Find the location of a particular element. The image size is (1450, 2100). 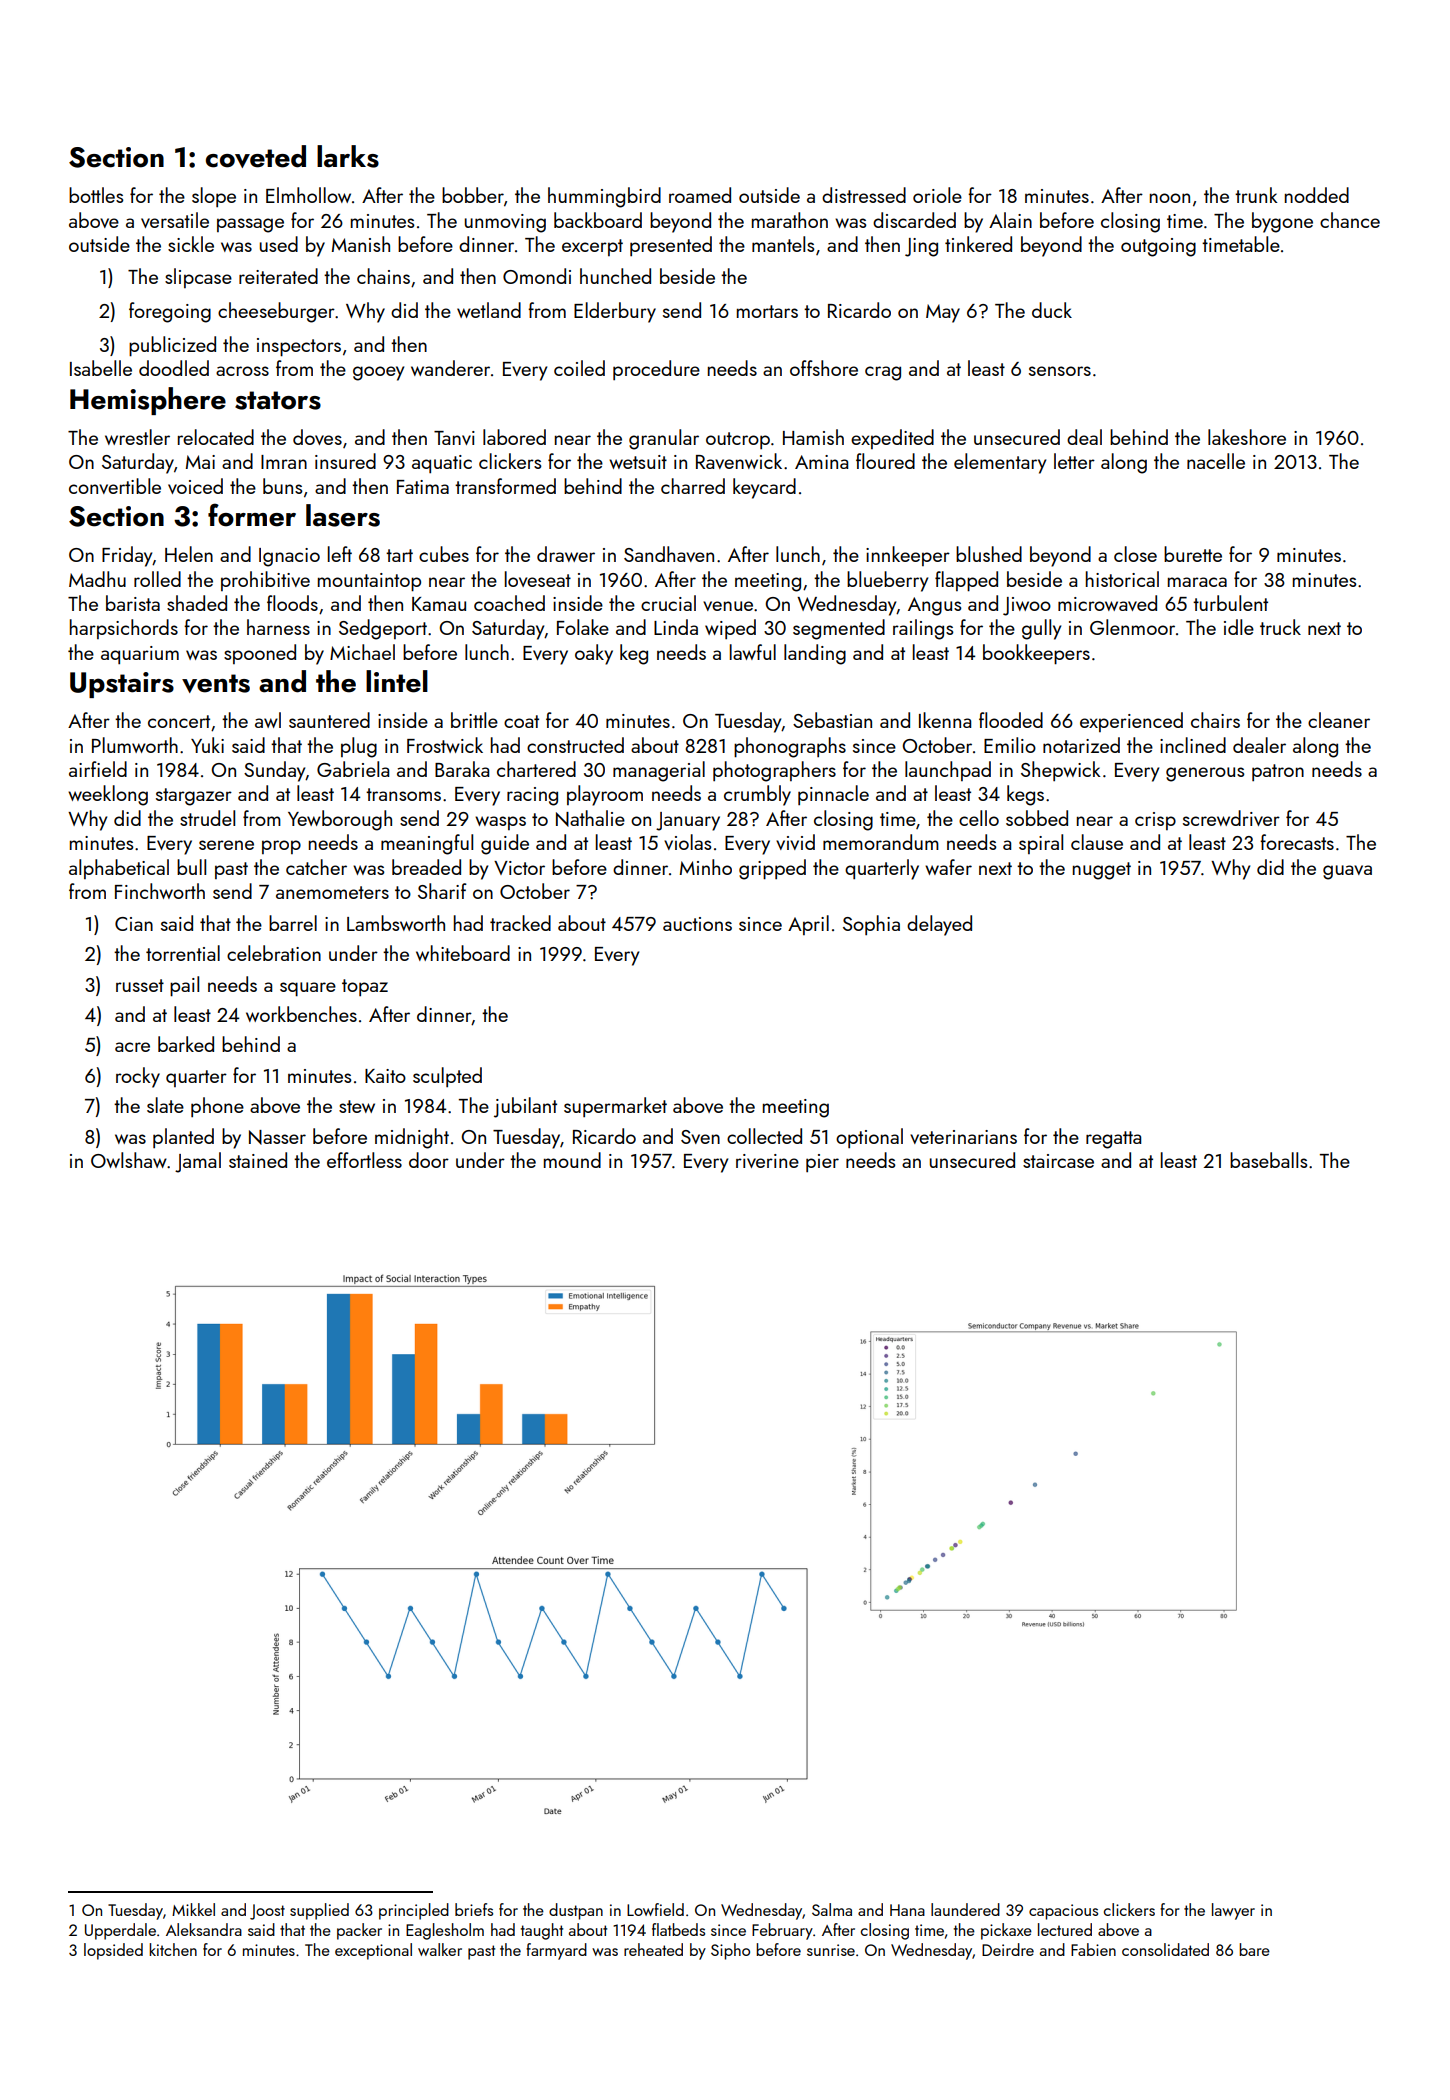

roamed is located at coordinates (700, 195).
